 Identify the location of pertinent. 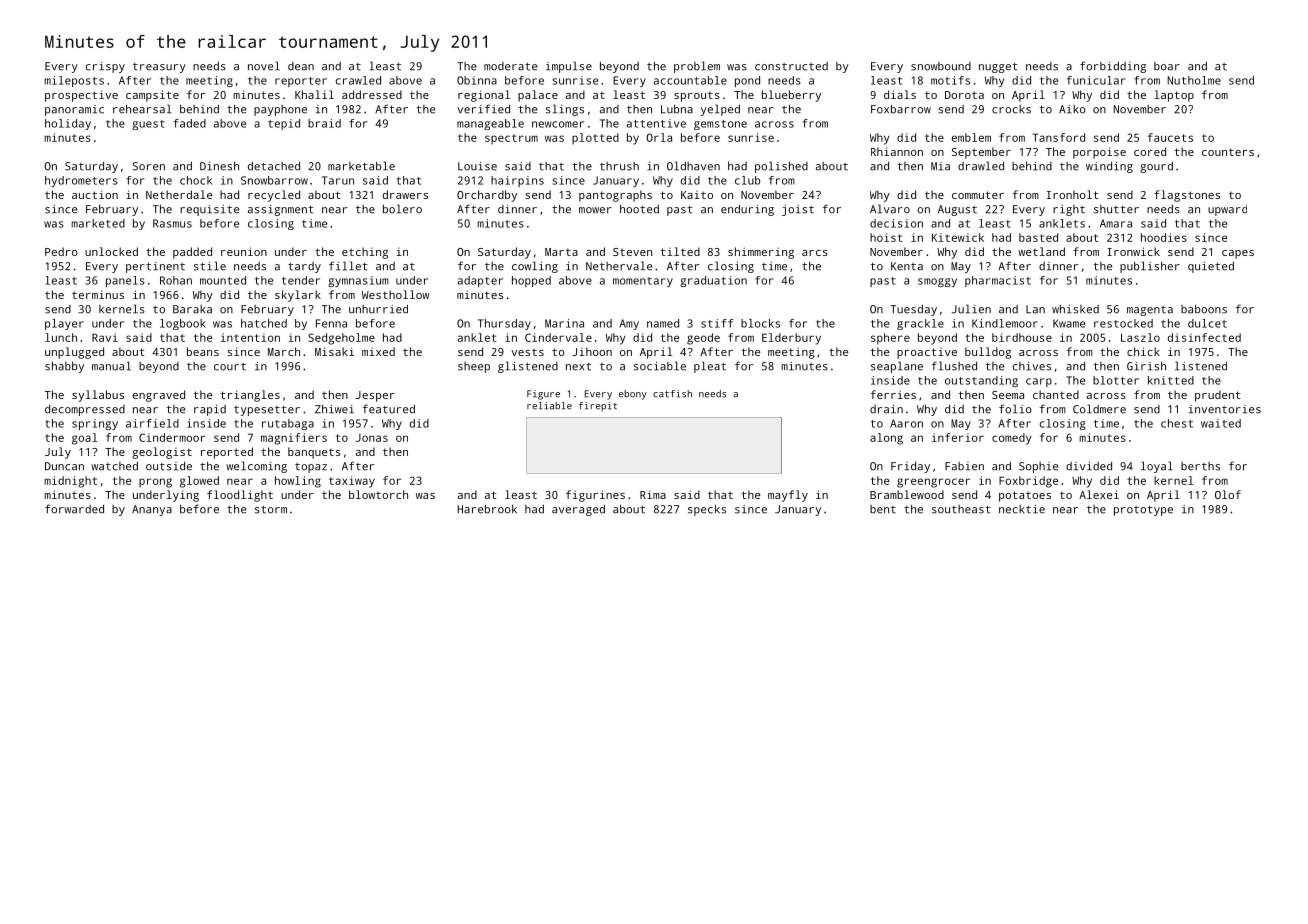
(155, 267).
